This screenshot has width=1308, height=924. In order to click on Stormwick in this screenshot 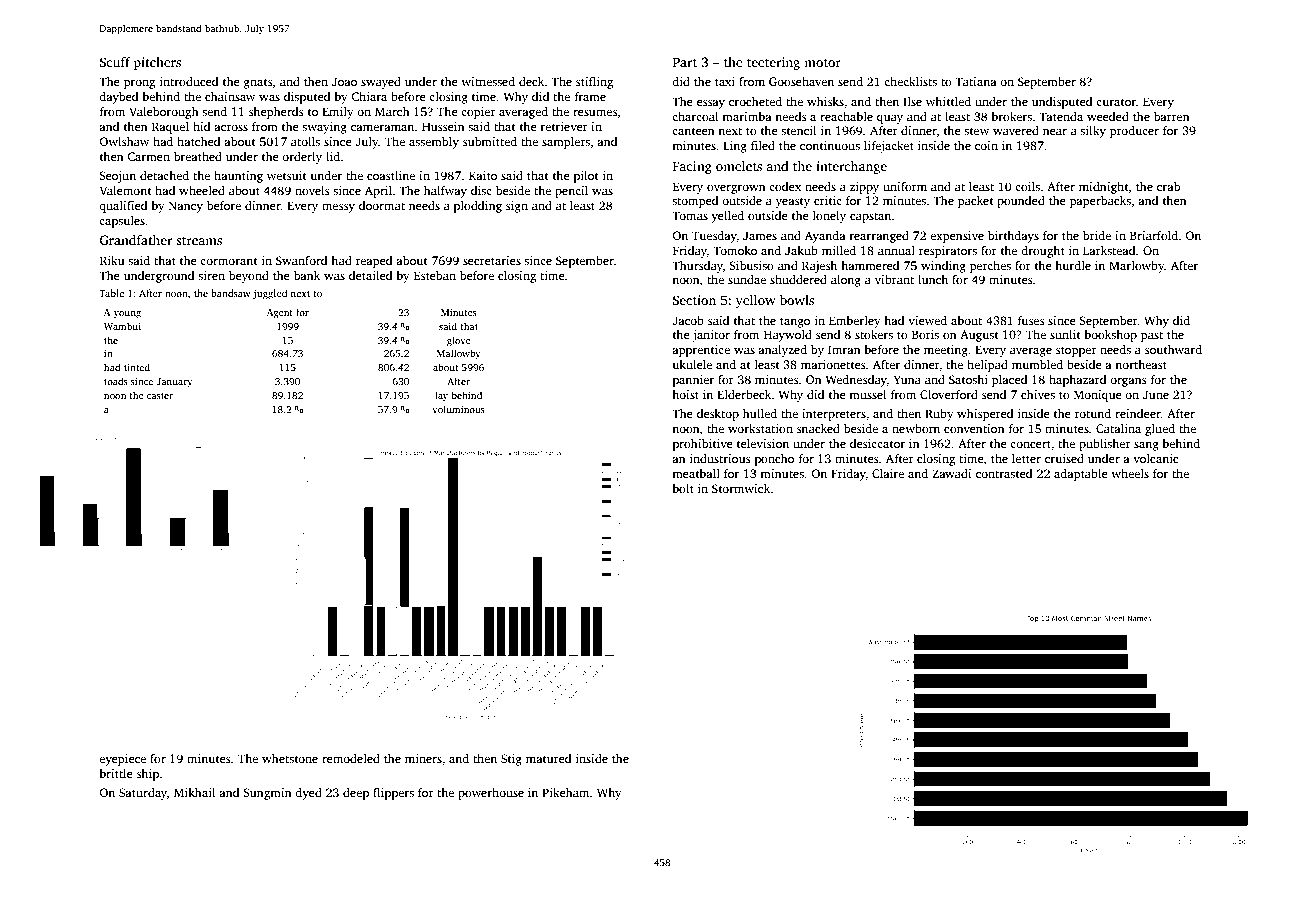, I will do `click(741, 488)`.
